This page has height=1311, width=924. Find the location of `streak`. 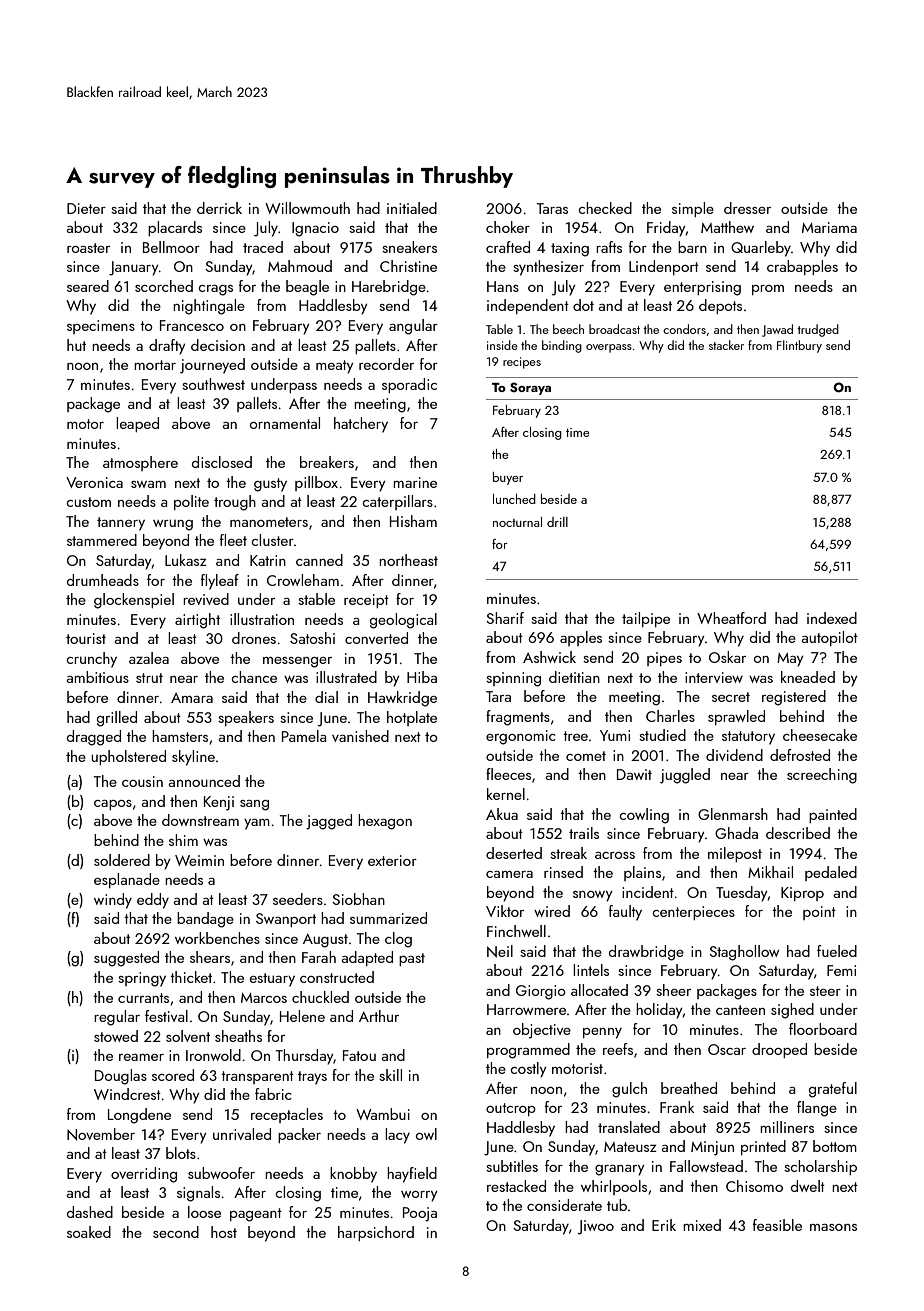

streak is located at coordinates (568, 853).
